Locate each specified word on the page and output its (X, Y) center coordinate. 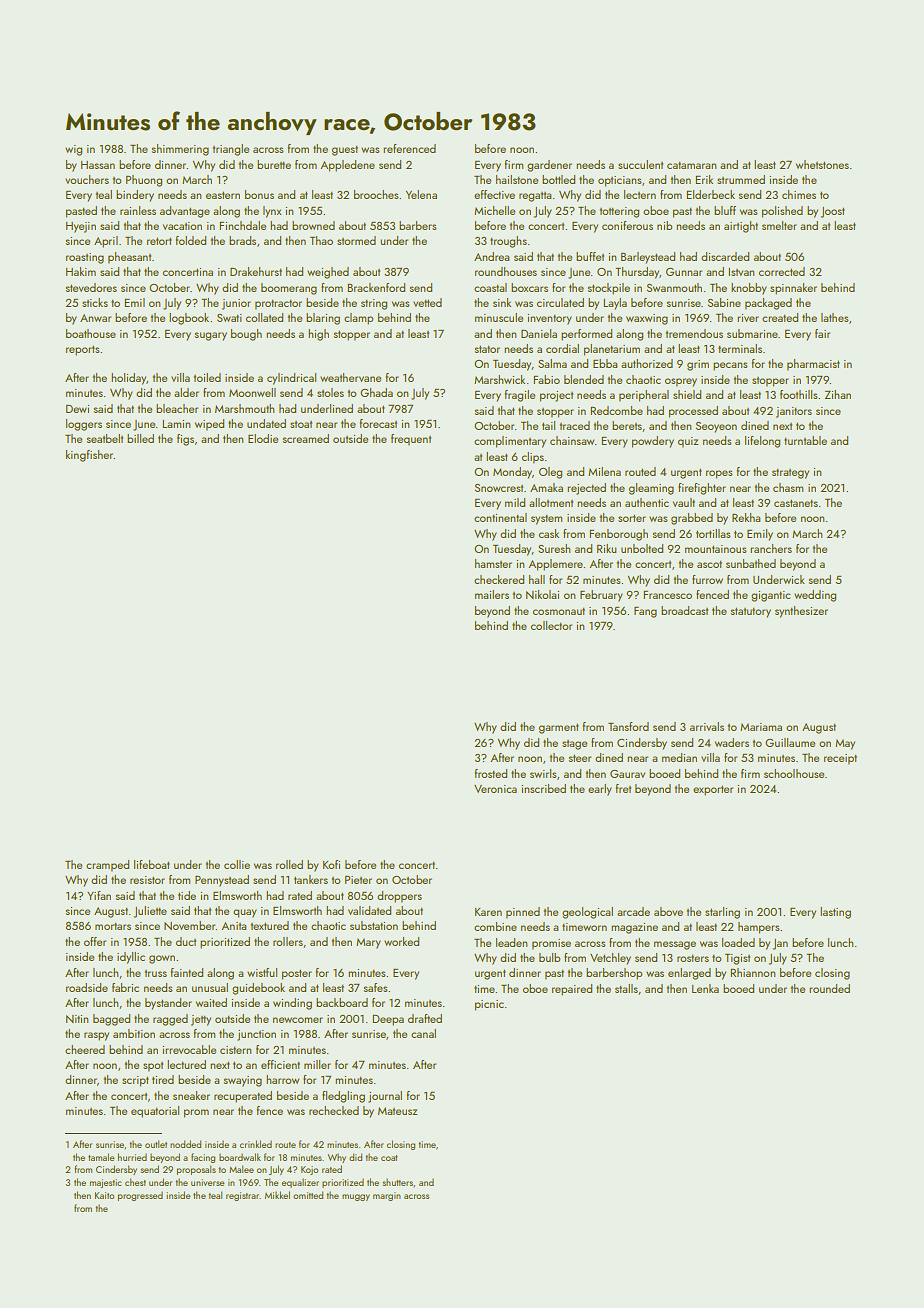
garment (559, 729)
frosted (491, 773)
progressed (140, 1196)
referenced (409, 148)
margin (387, 1196)
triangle (231, 150)
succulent (640, 164)
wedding (815, 596)
